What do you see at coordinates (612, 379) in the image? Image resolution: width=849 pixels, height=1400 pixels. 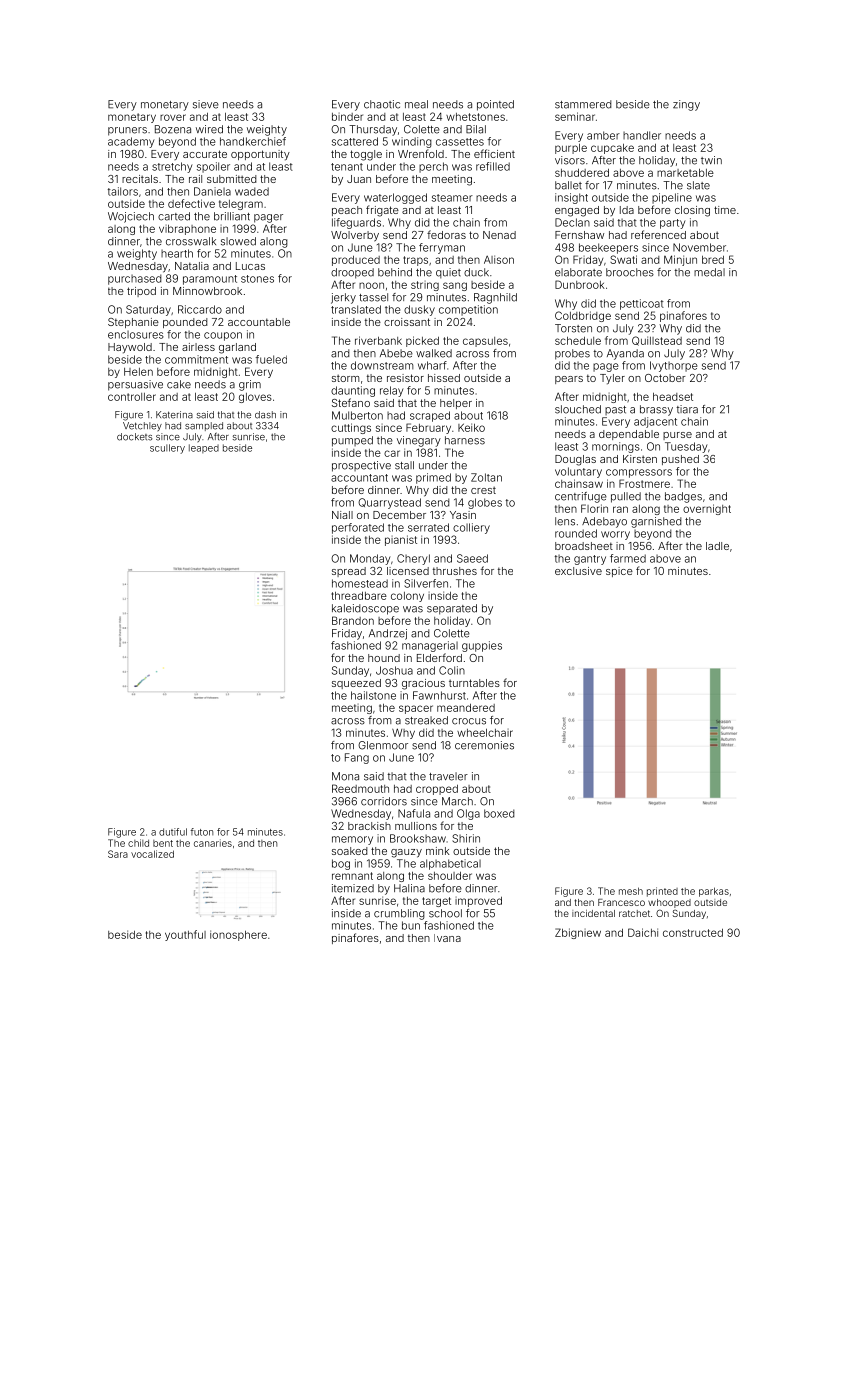 I see `Tyler` at bounding box center [612, 379].
